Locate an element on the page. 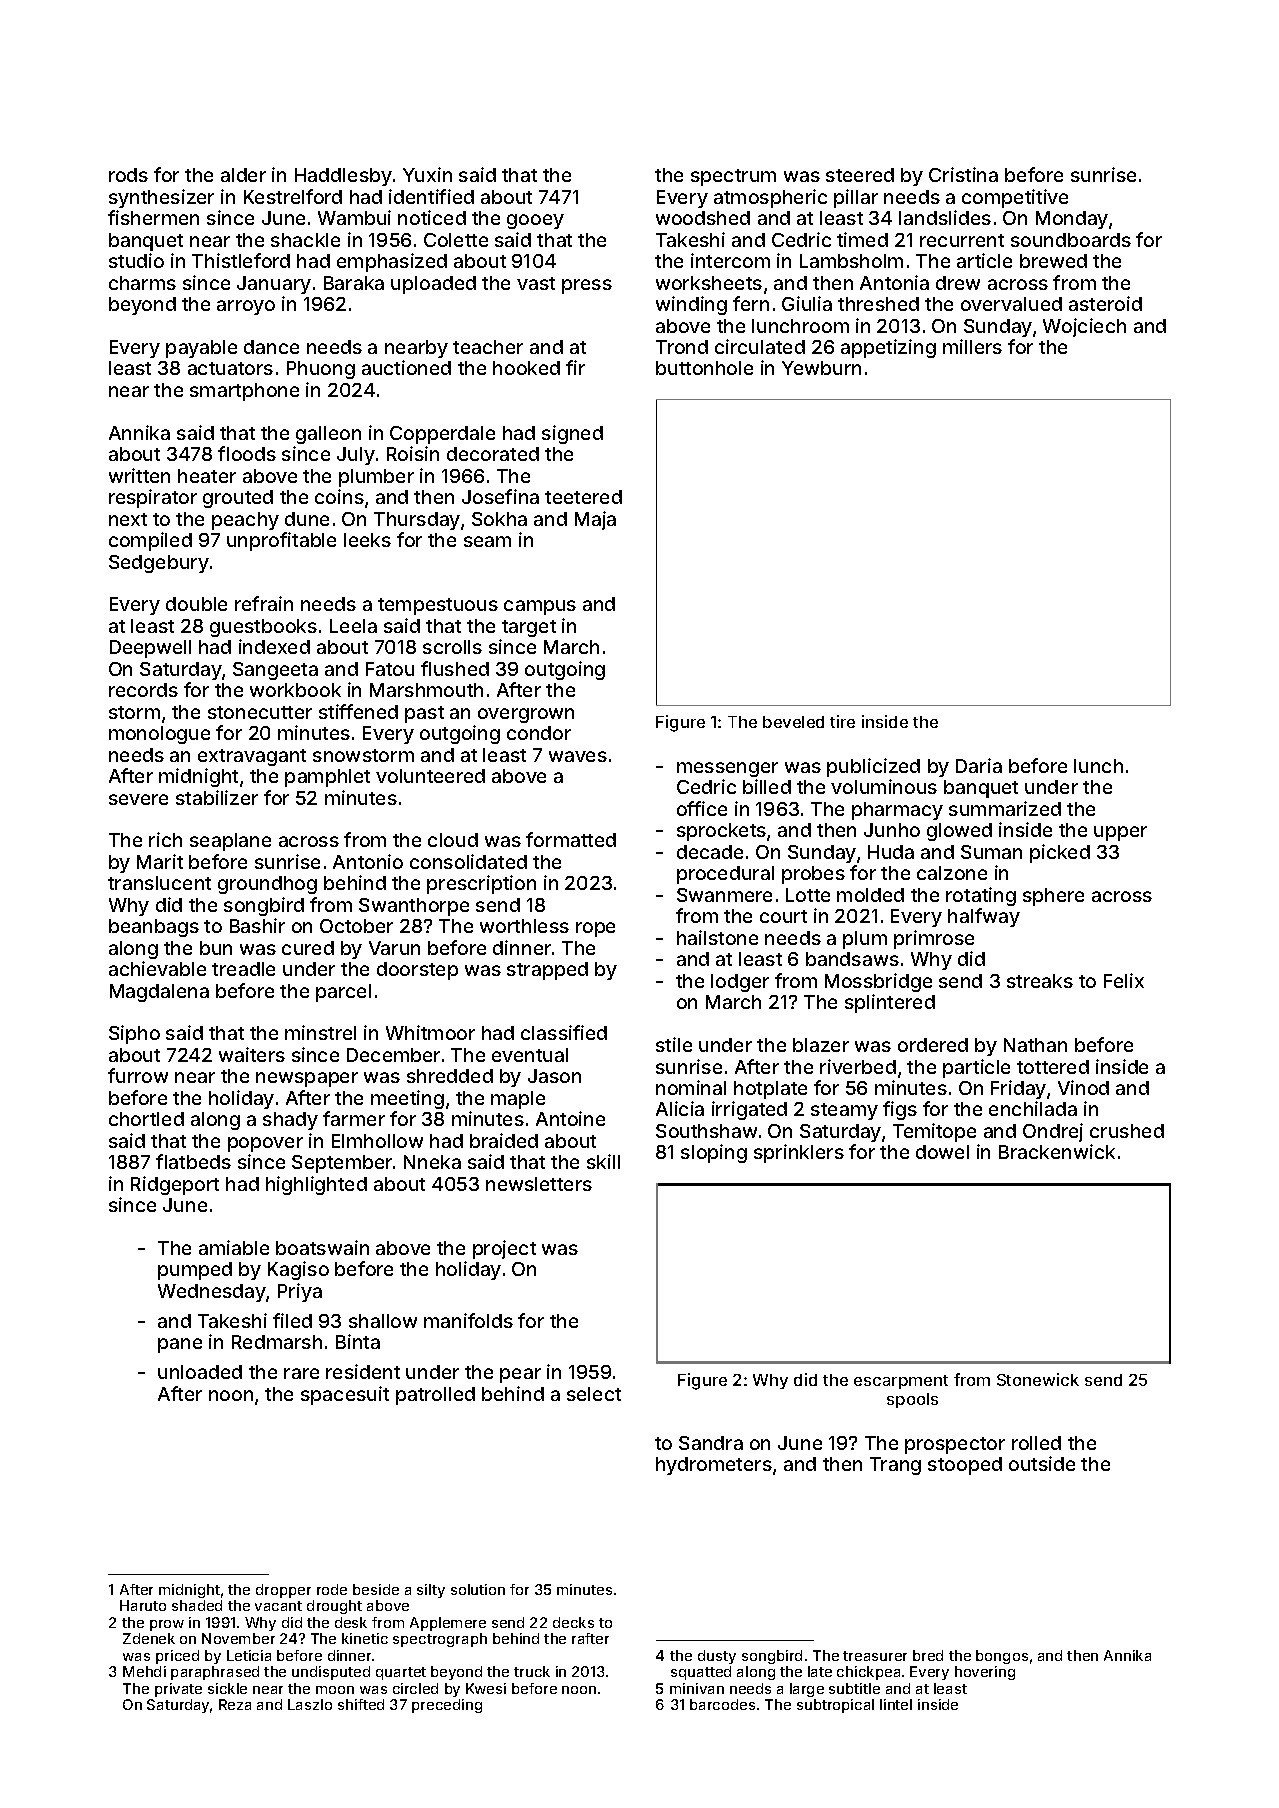  vacant is located at coordinates (278, 1606).
